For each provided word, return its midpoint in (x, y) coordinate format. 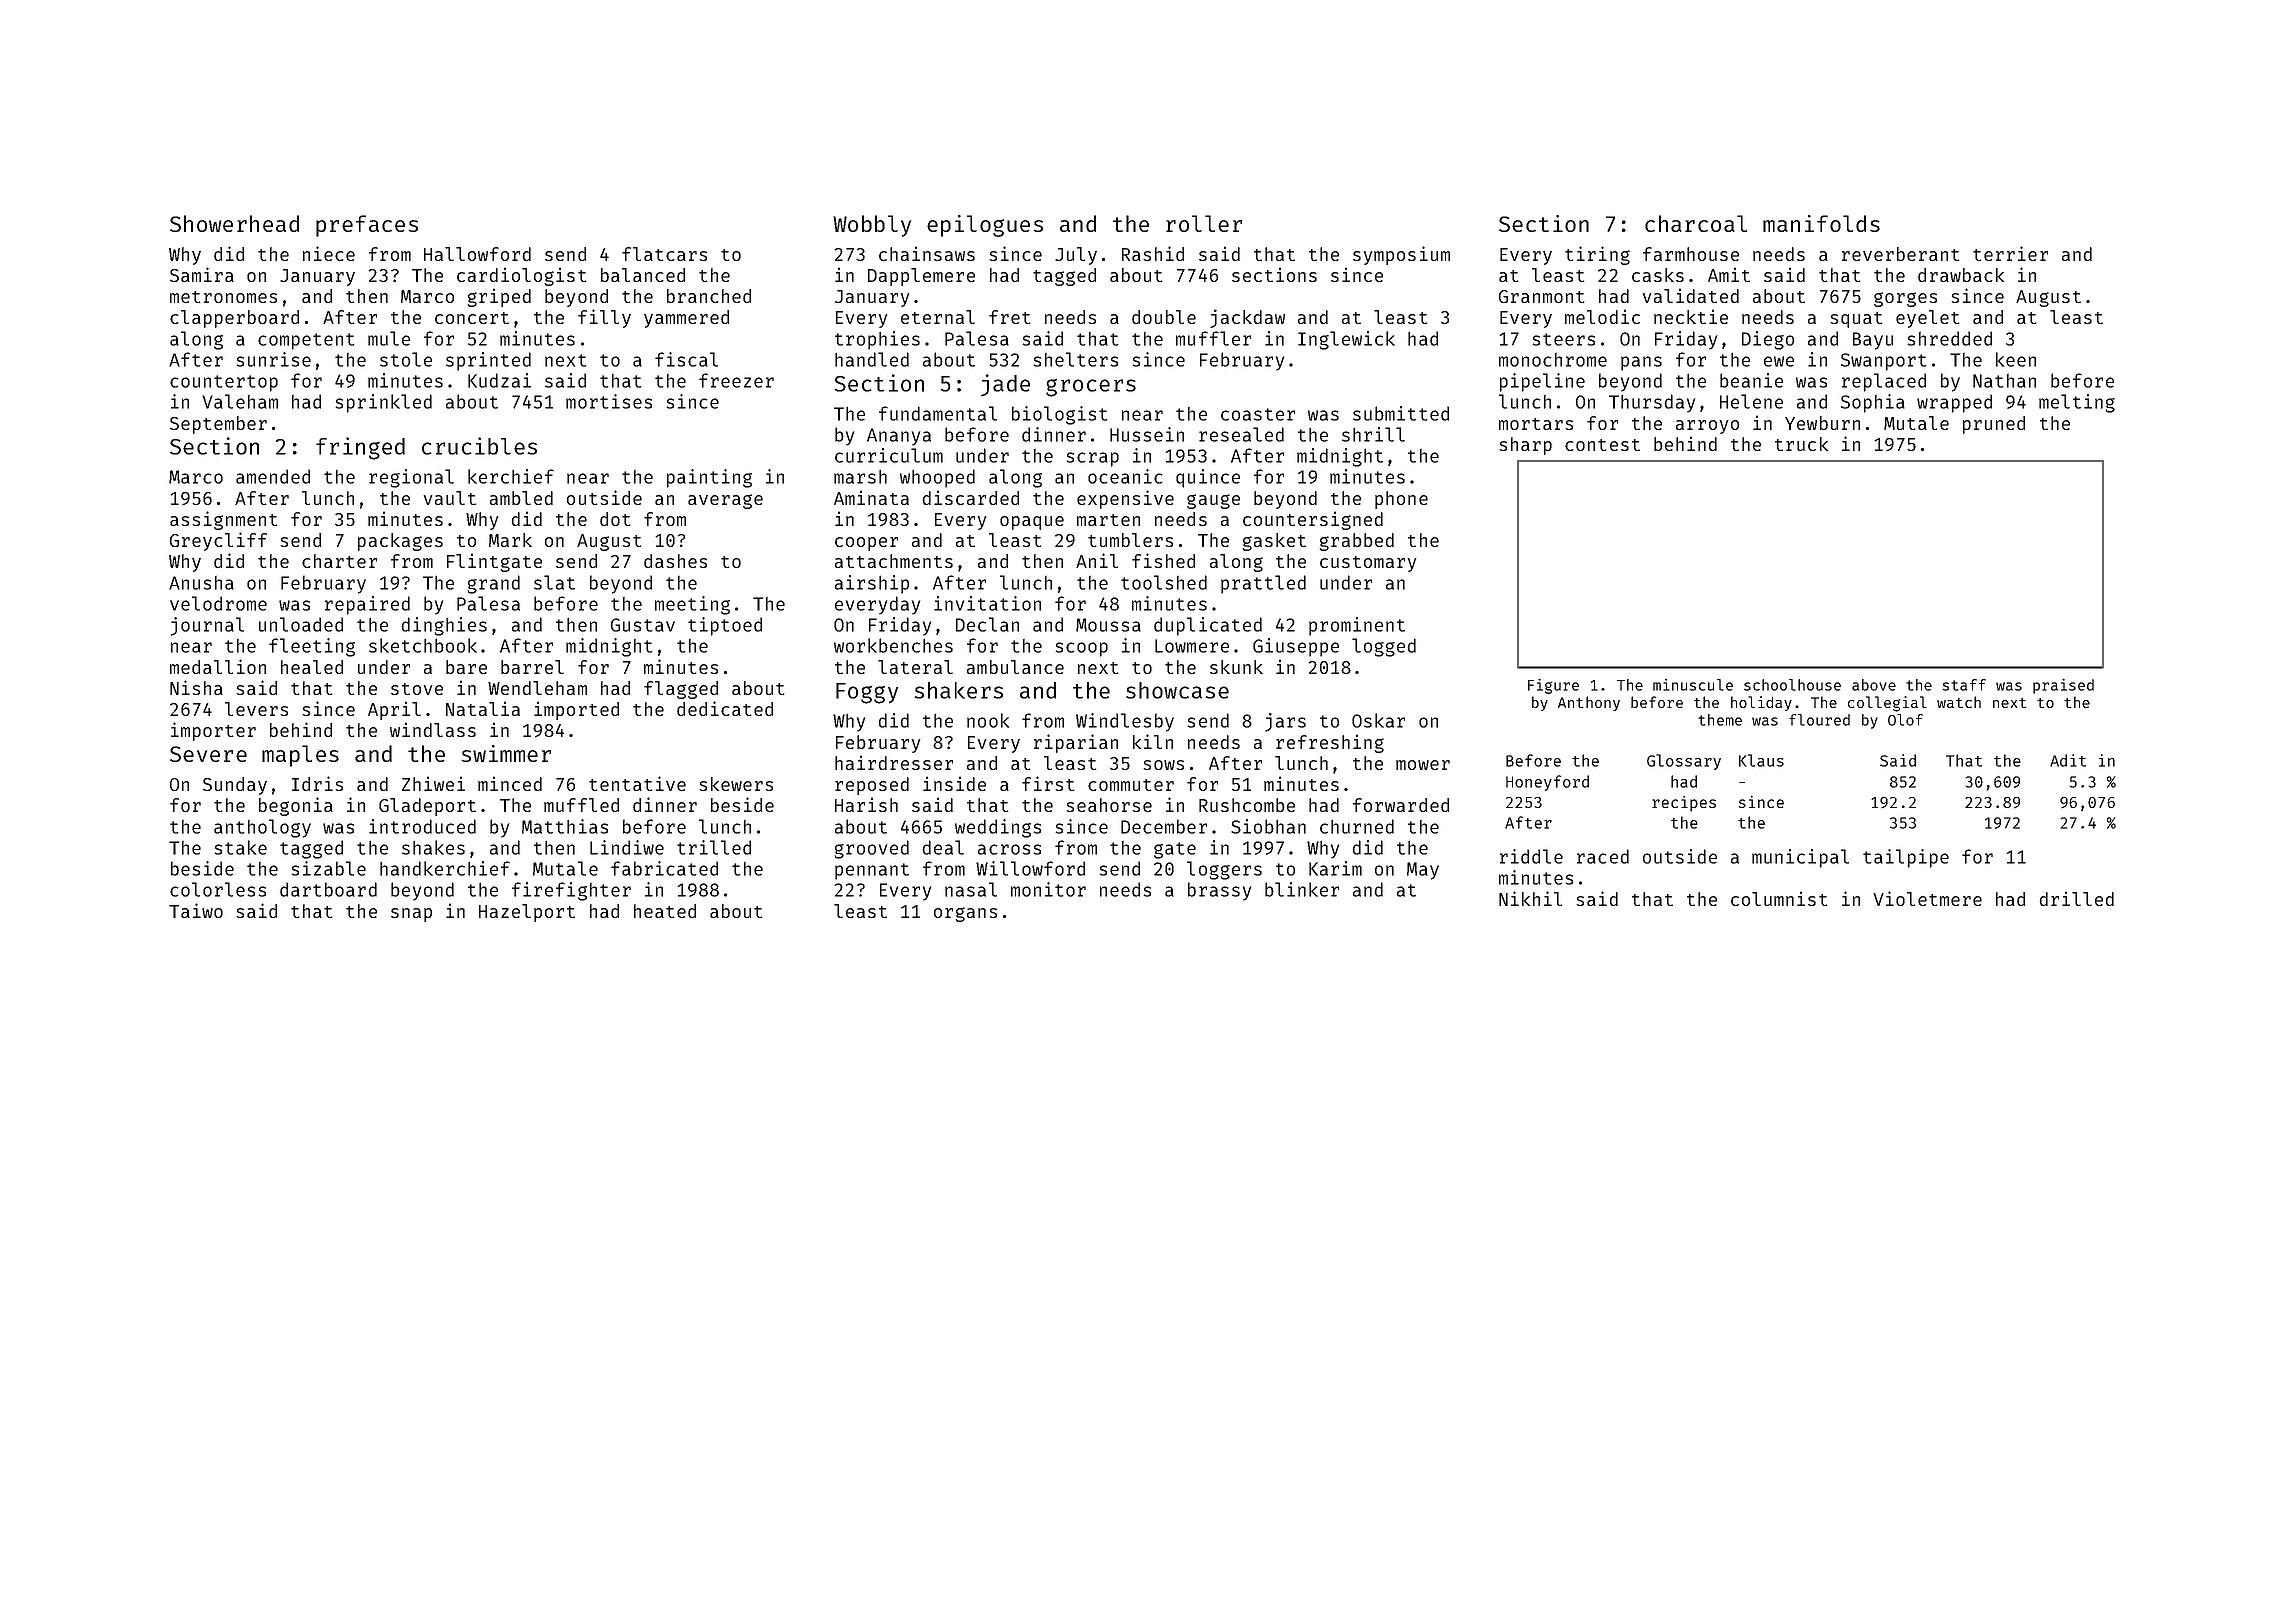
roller (1204, 223)
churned (1357, 826)
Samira (202, 274)
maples (300, 756)
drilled (2077, 898)
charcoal (1696, 223)
